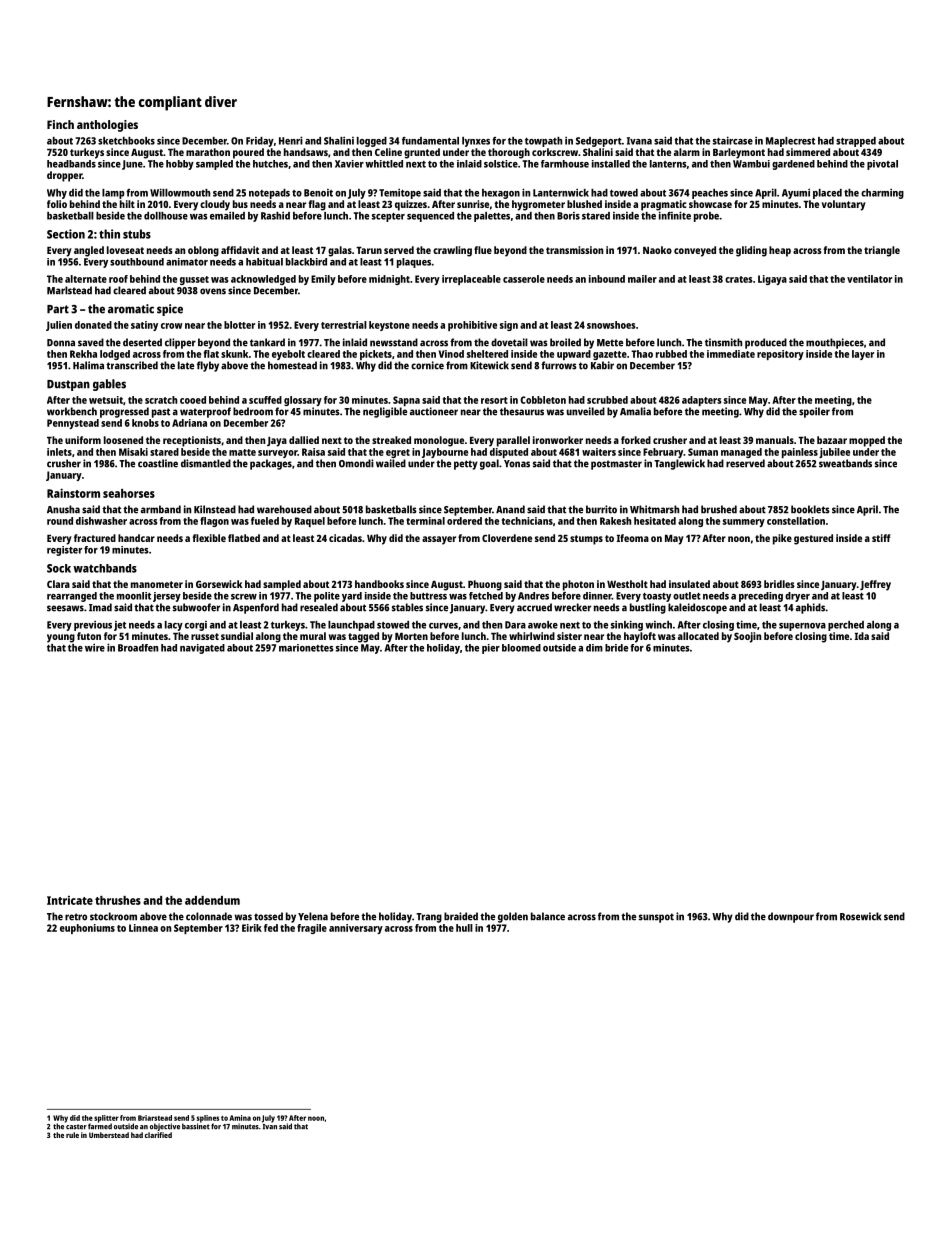 The width and height of the image is (952, 1233). What do you see at coordinates (733, 140) in the image?
I see `staircase` at bounding box center [733, 140].
